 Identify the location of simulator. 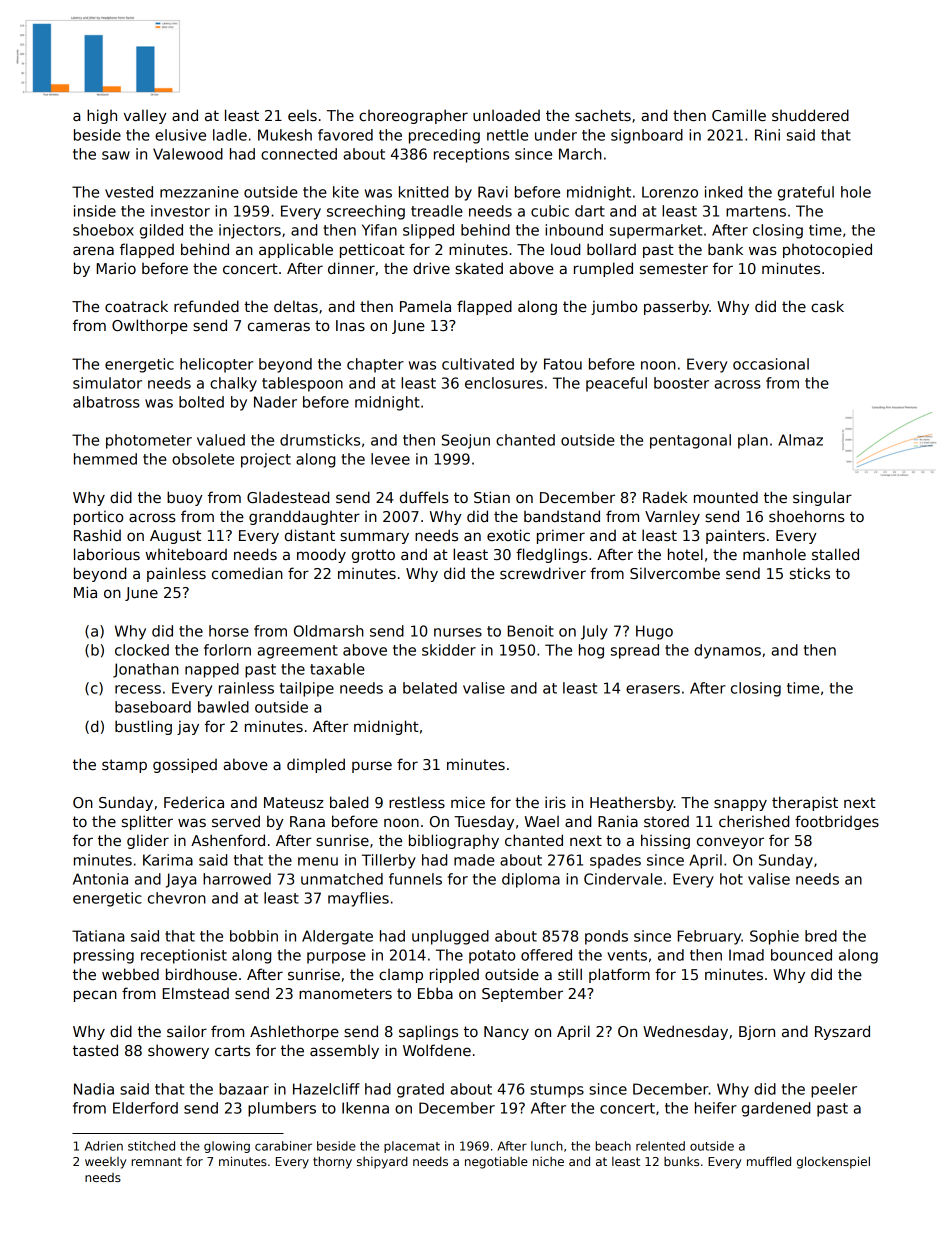
(107, 383).
